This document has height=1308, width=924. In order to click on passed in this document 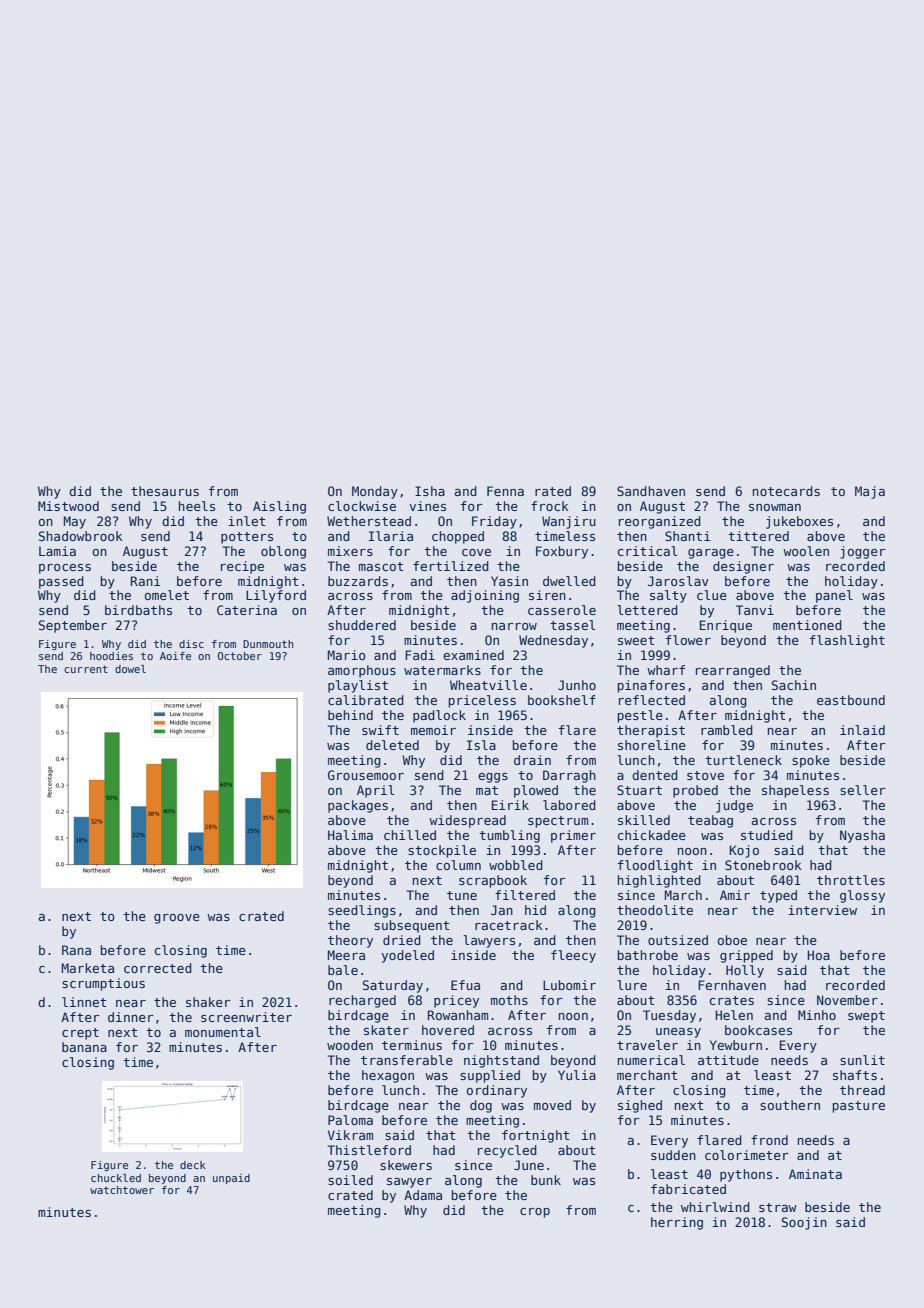, I will do `click(61, 582)`.
